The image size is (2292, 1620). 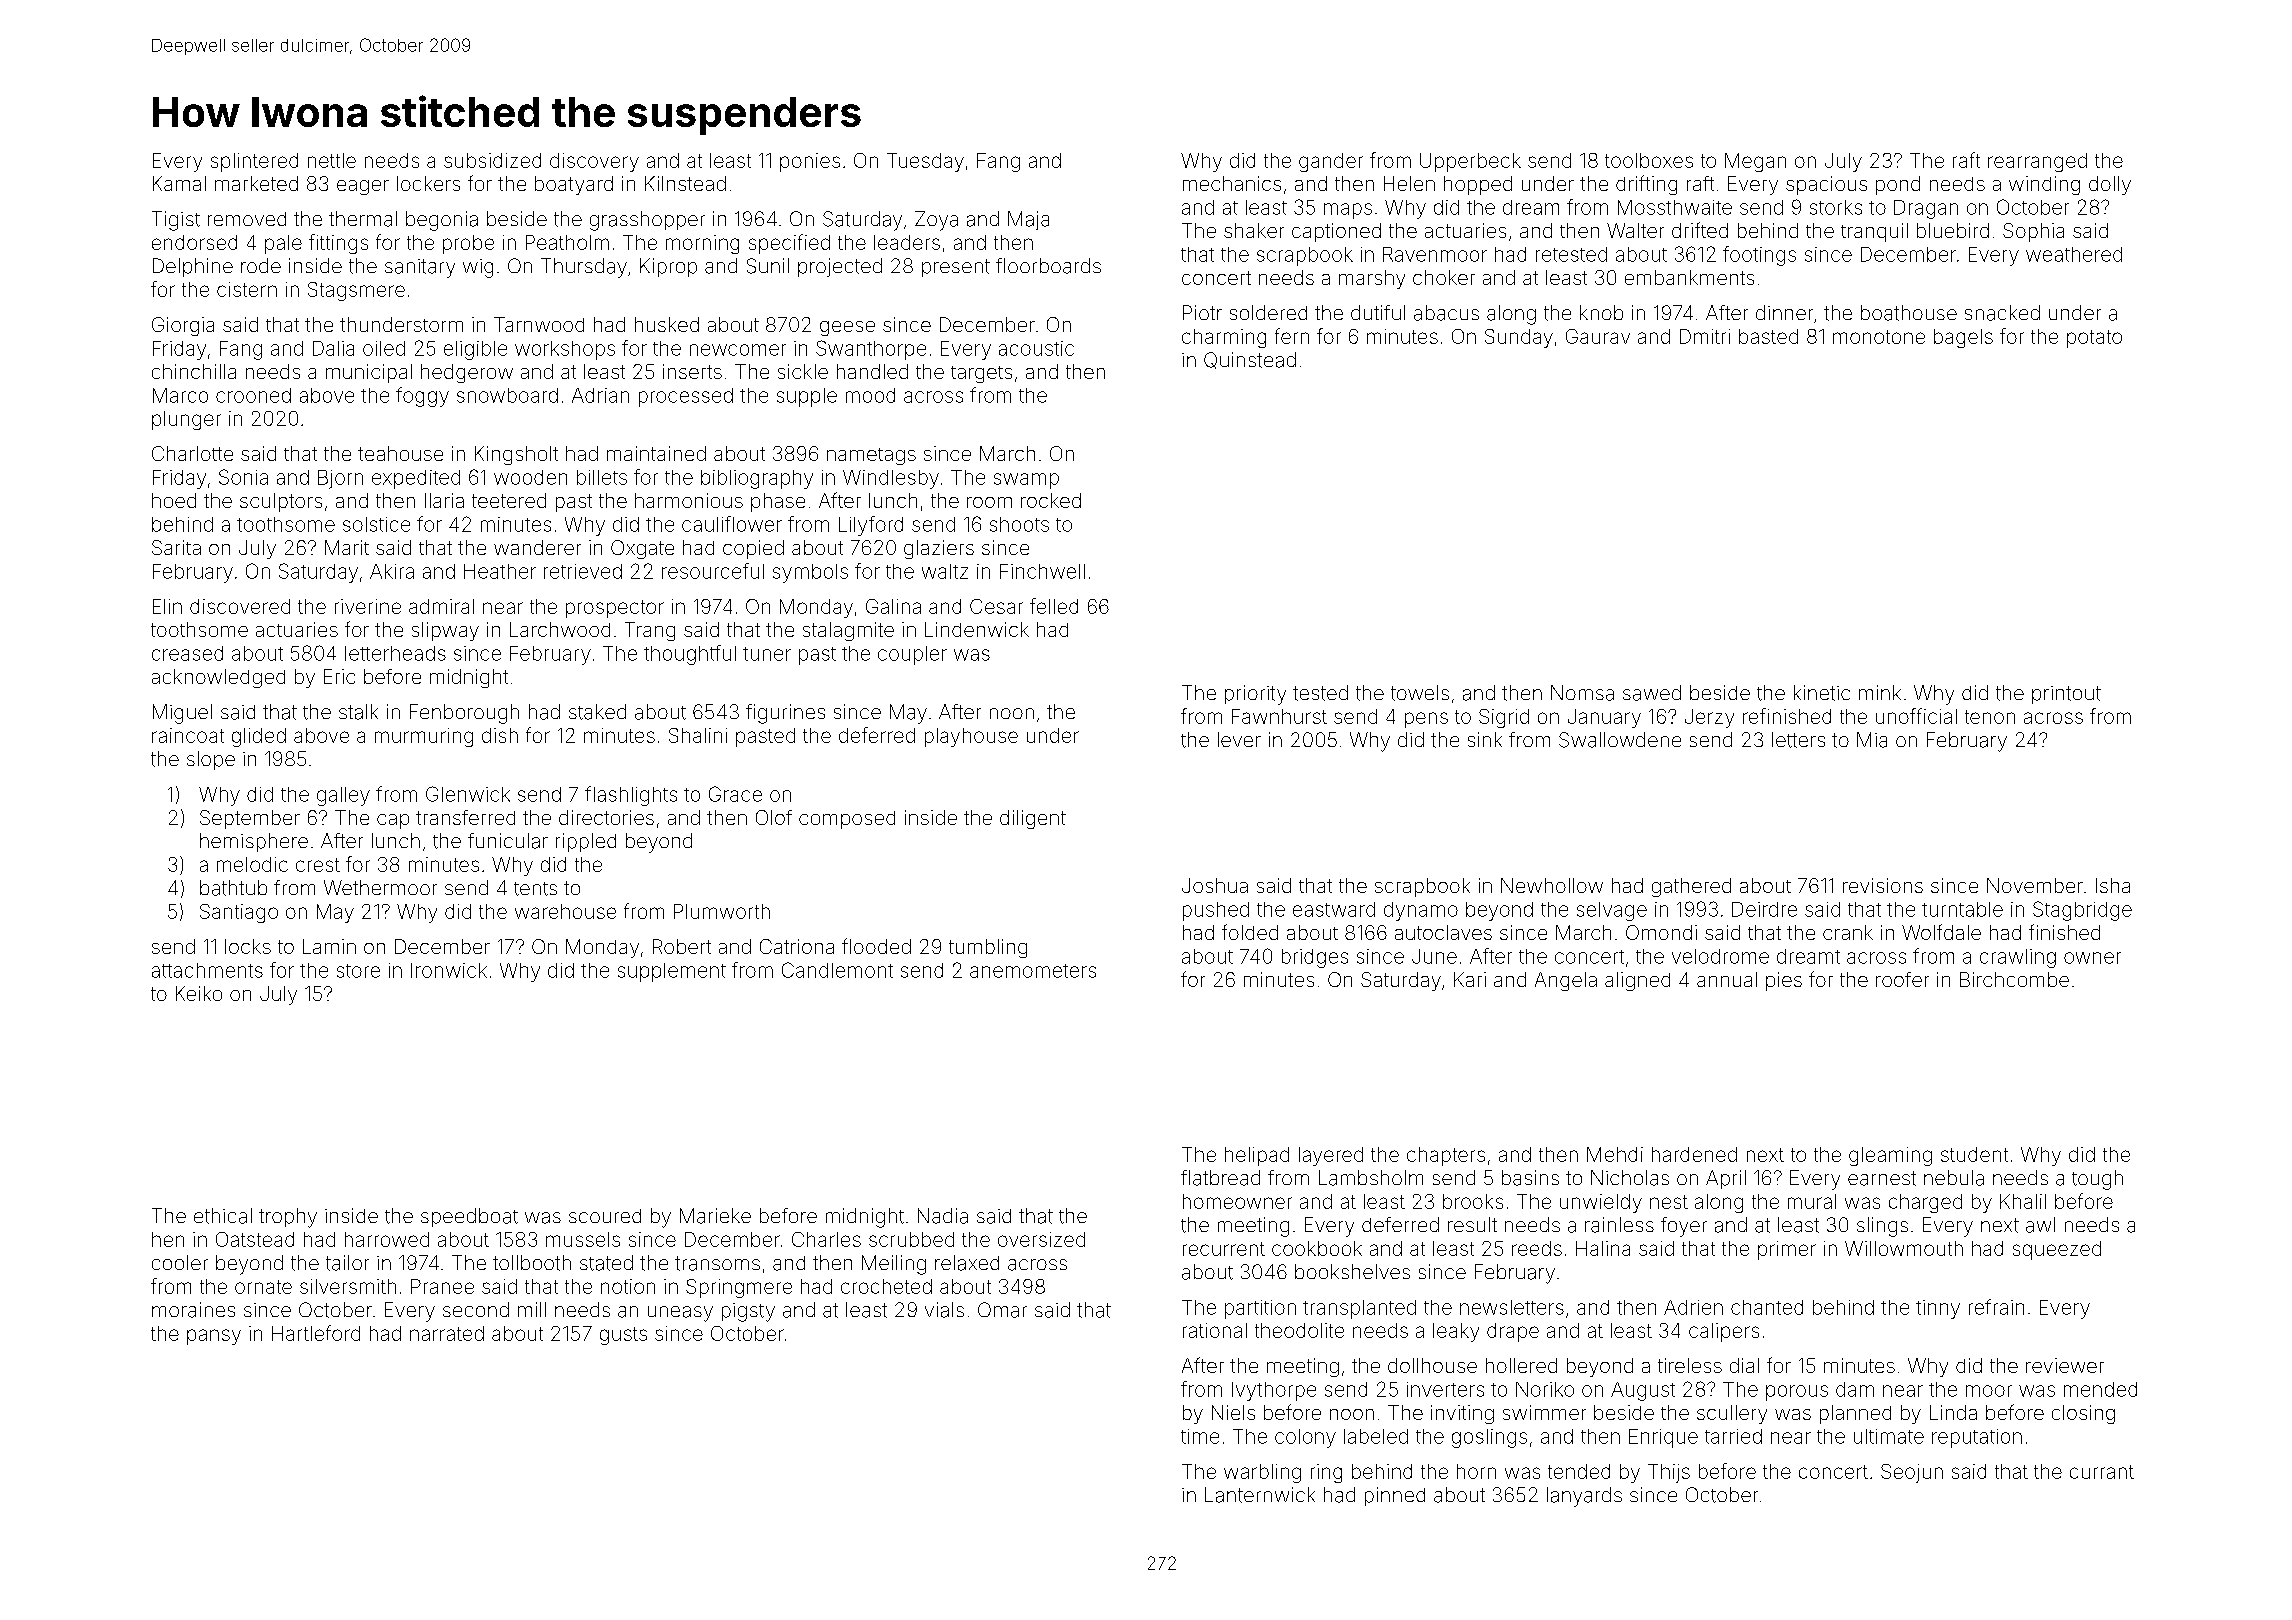 I want to click on Halina, so click(x=1603, y=1248).
